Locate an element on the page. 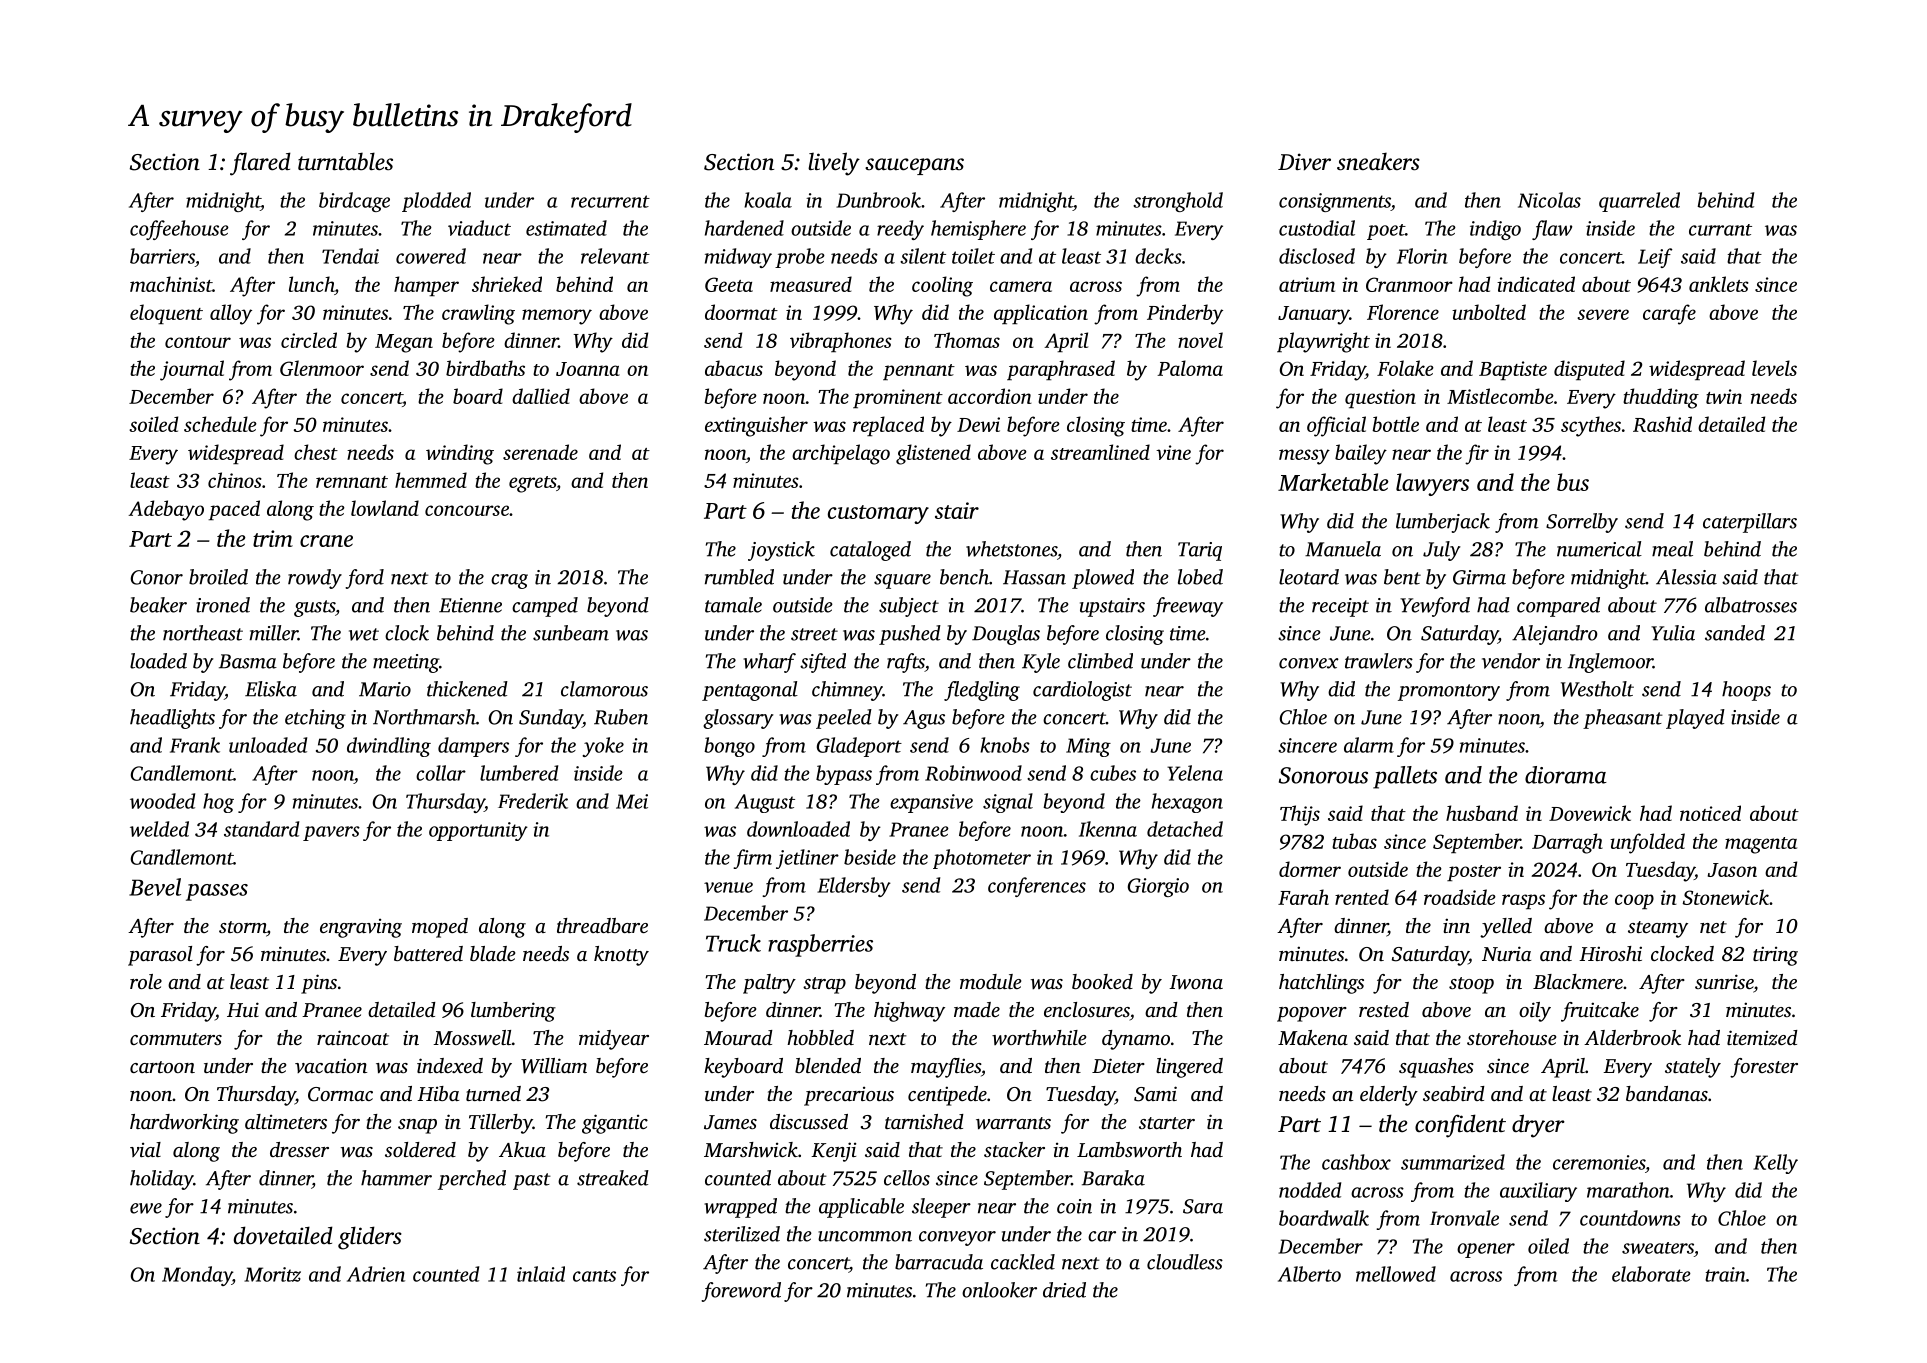 The image size is (1927, 1363). Bevel is located at coordinates (155, 887).
